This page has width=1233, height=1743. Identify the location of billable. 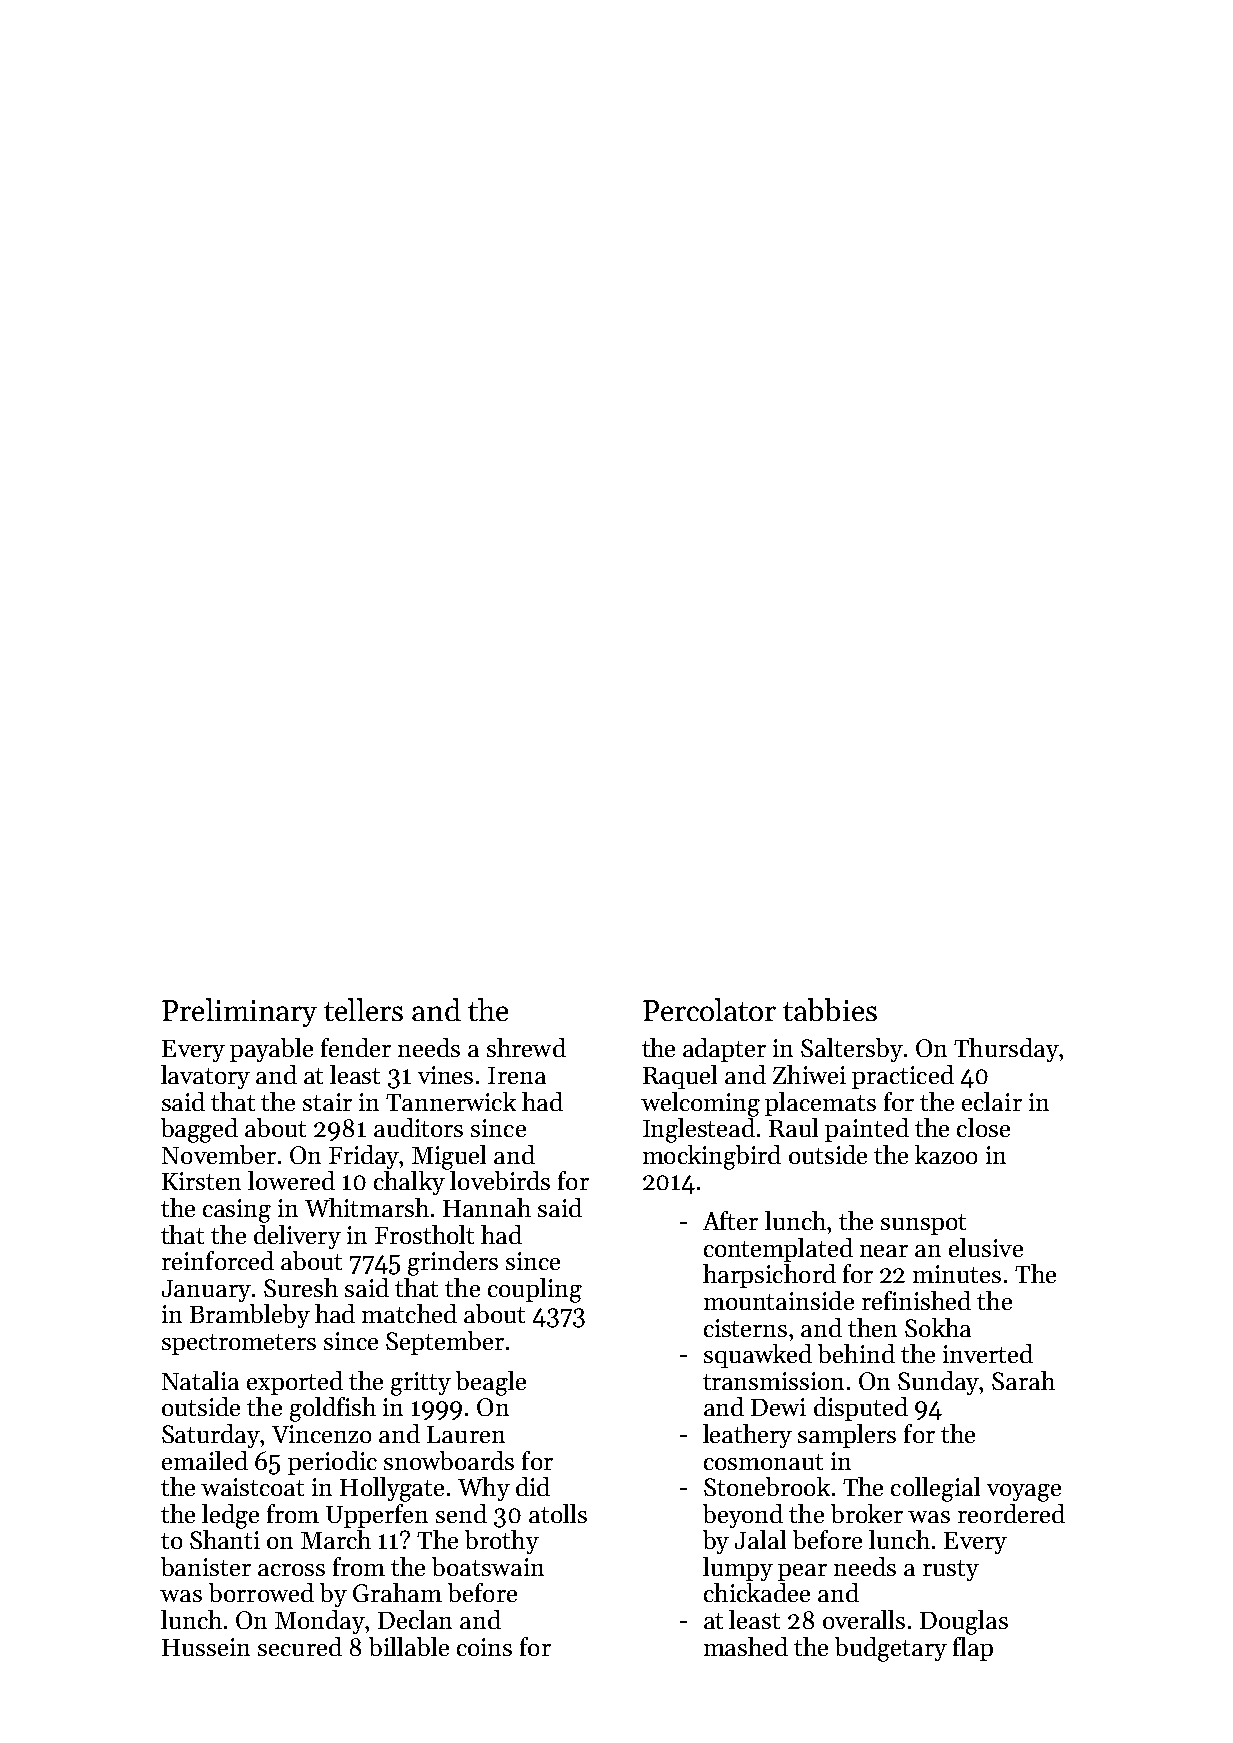
(409, 1646).
